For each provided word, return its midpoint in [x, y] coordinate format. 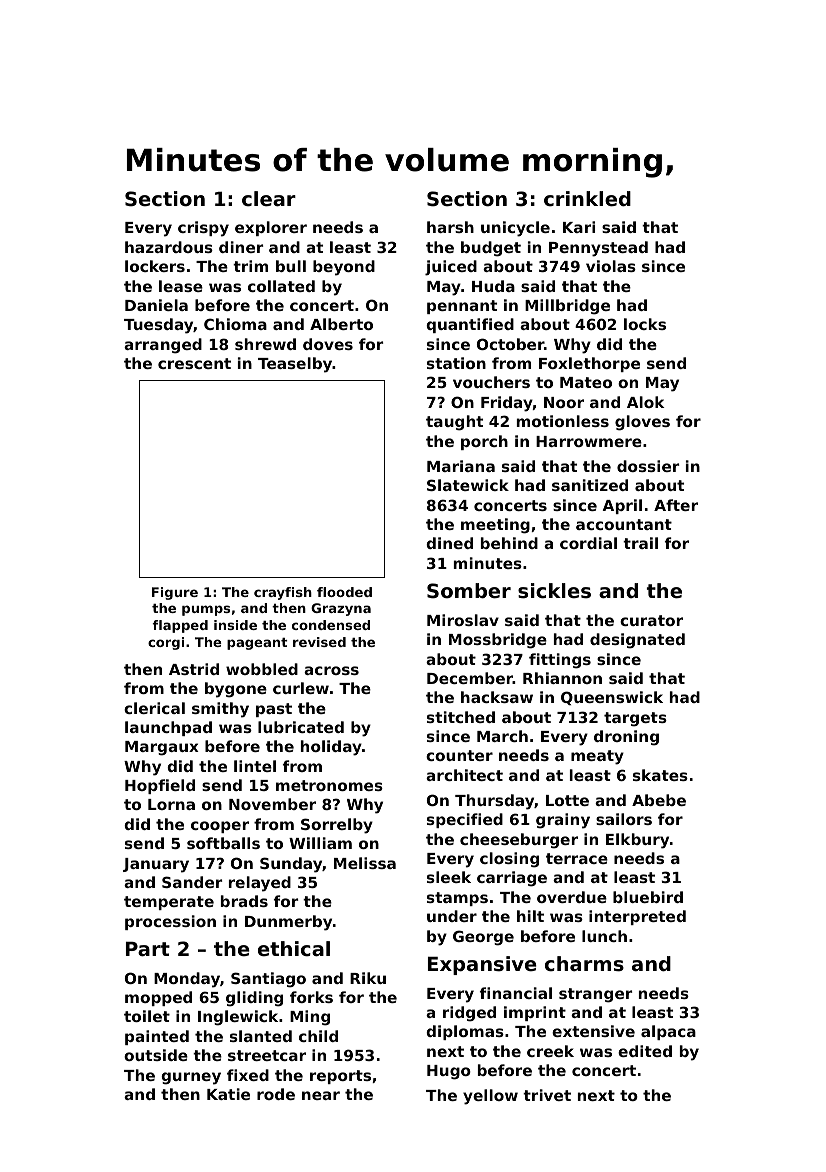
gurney [191, 1078]
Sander [192, 882]
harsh [450, 227]
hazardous [169, 247]
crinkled [587, 199]
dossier [648, 466]
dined [449, 543]
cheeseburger [519, 841]
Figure [175, 593]
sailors [624, 819]
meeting [495, 526]
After [676, 505]
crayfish [283, 593]
